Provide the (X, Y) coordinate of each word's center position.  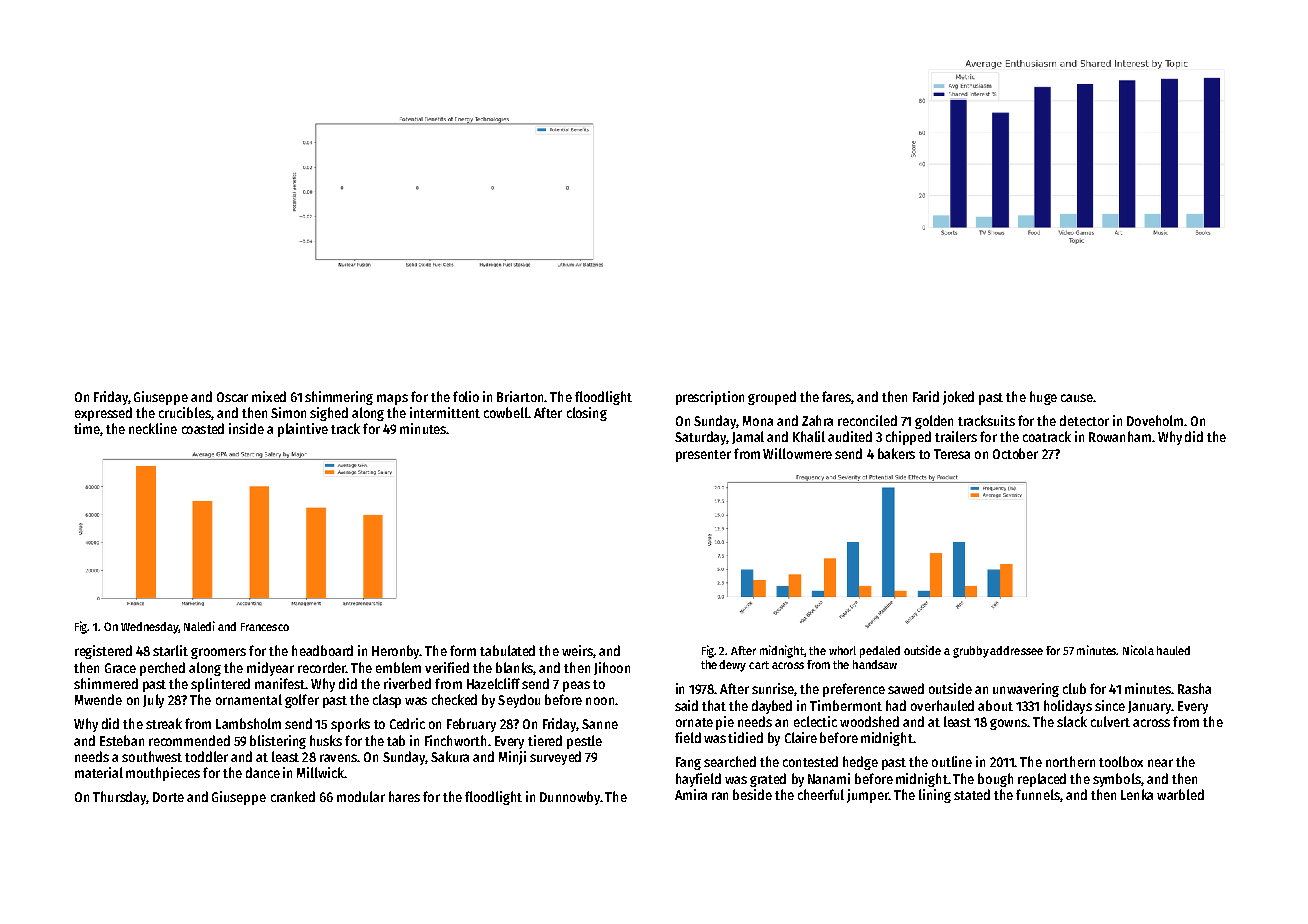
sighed (329, 414)
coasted (203, 428)
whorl (842, 650)
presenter (703, 456)
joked (958, 398)
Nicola (1138, 650)
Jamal (748, 437)
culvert (1110, 721)
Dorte (168, 797)
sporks (350, 725)
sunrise (773, 688)
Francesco (265, 627)
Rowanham (1120, 436)
